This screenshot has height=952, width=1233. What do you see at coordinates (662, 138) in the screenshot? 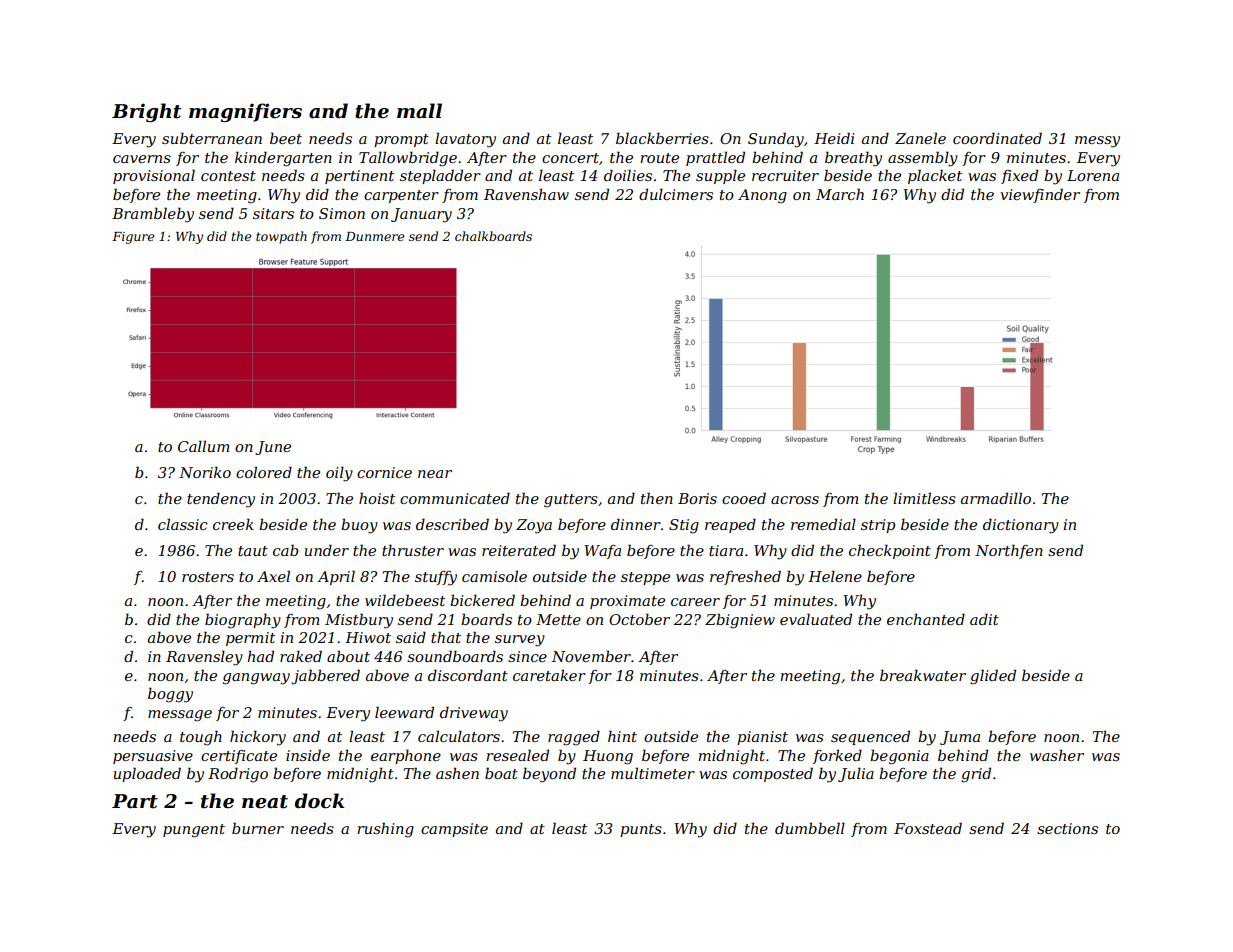
I see `blackberries` at bounding box center [662, 138].
